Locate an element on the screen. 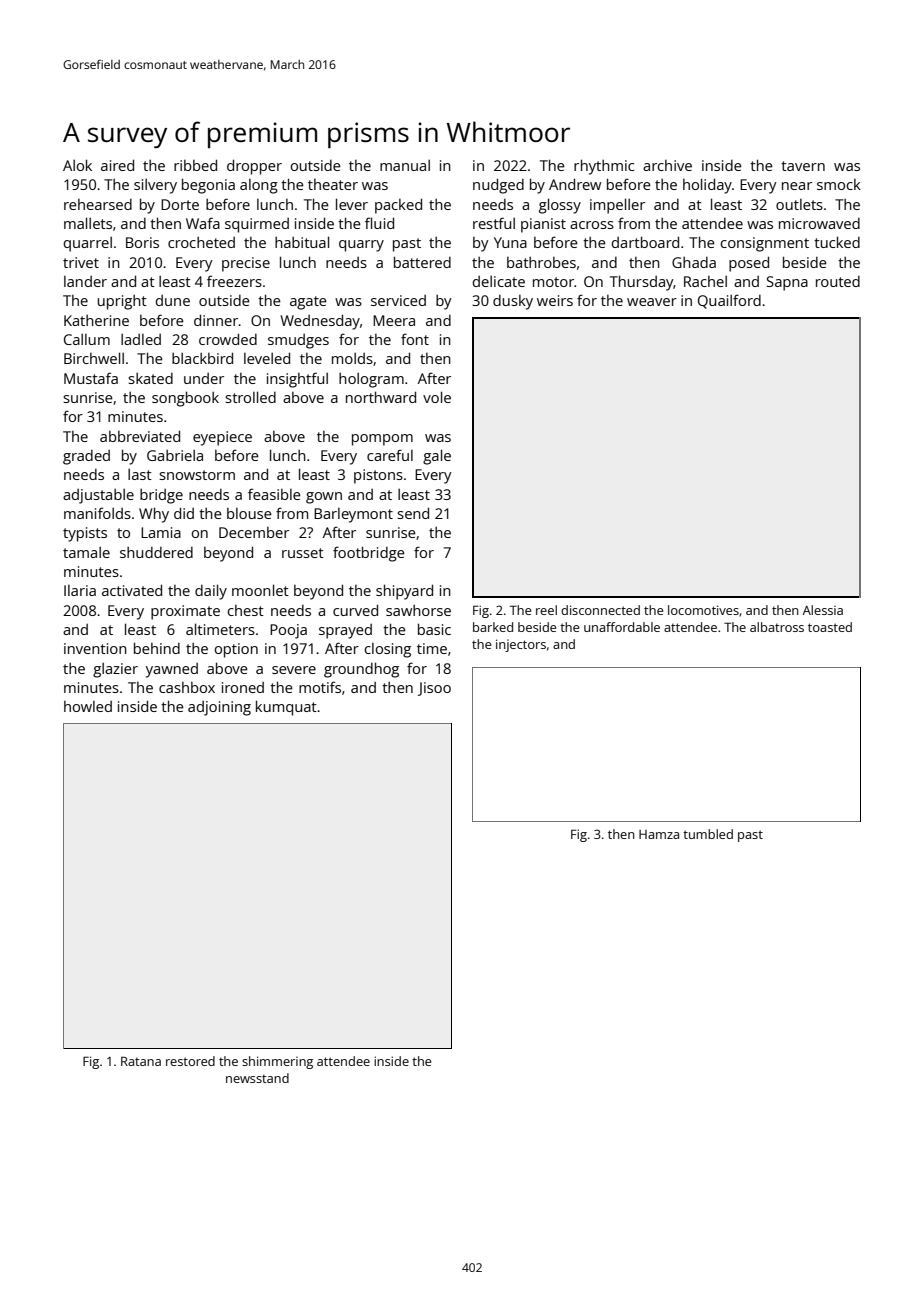 The height and width of the screenshot is (1308, 924). Wafa is located at coordinates (203, 223).
